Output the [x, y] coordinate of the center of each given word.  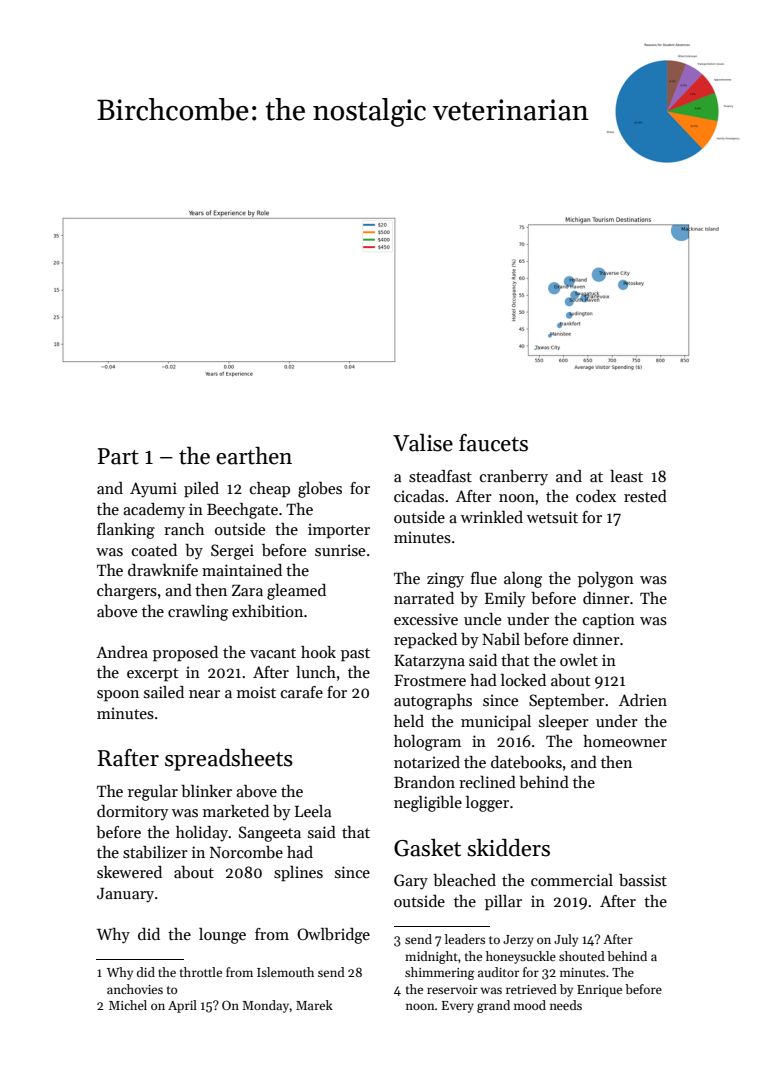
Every [458, 1007]
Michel [128, 1005]
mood [530, 1005]
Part [118, 456]
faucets [493, 443]
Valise [423, 443]
